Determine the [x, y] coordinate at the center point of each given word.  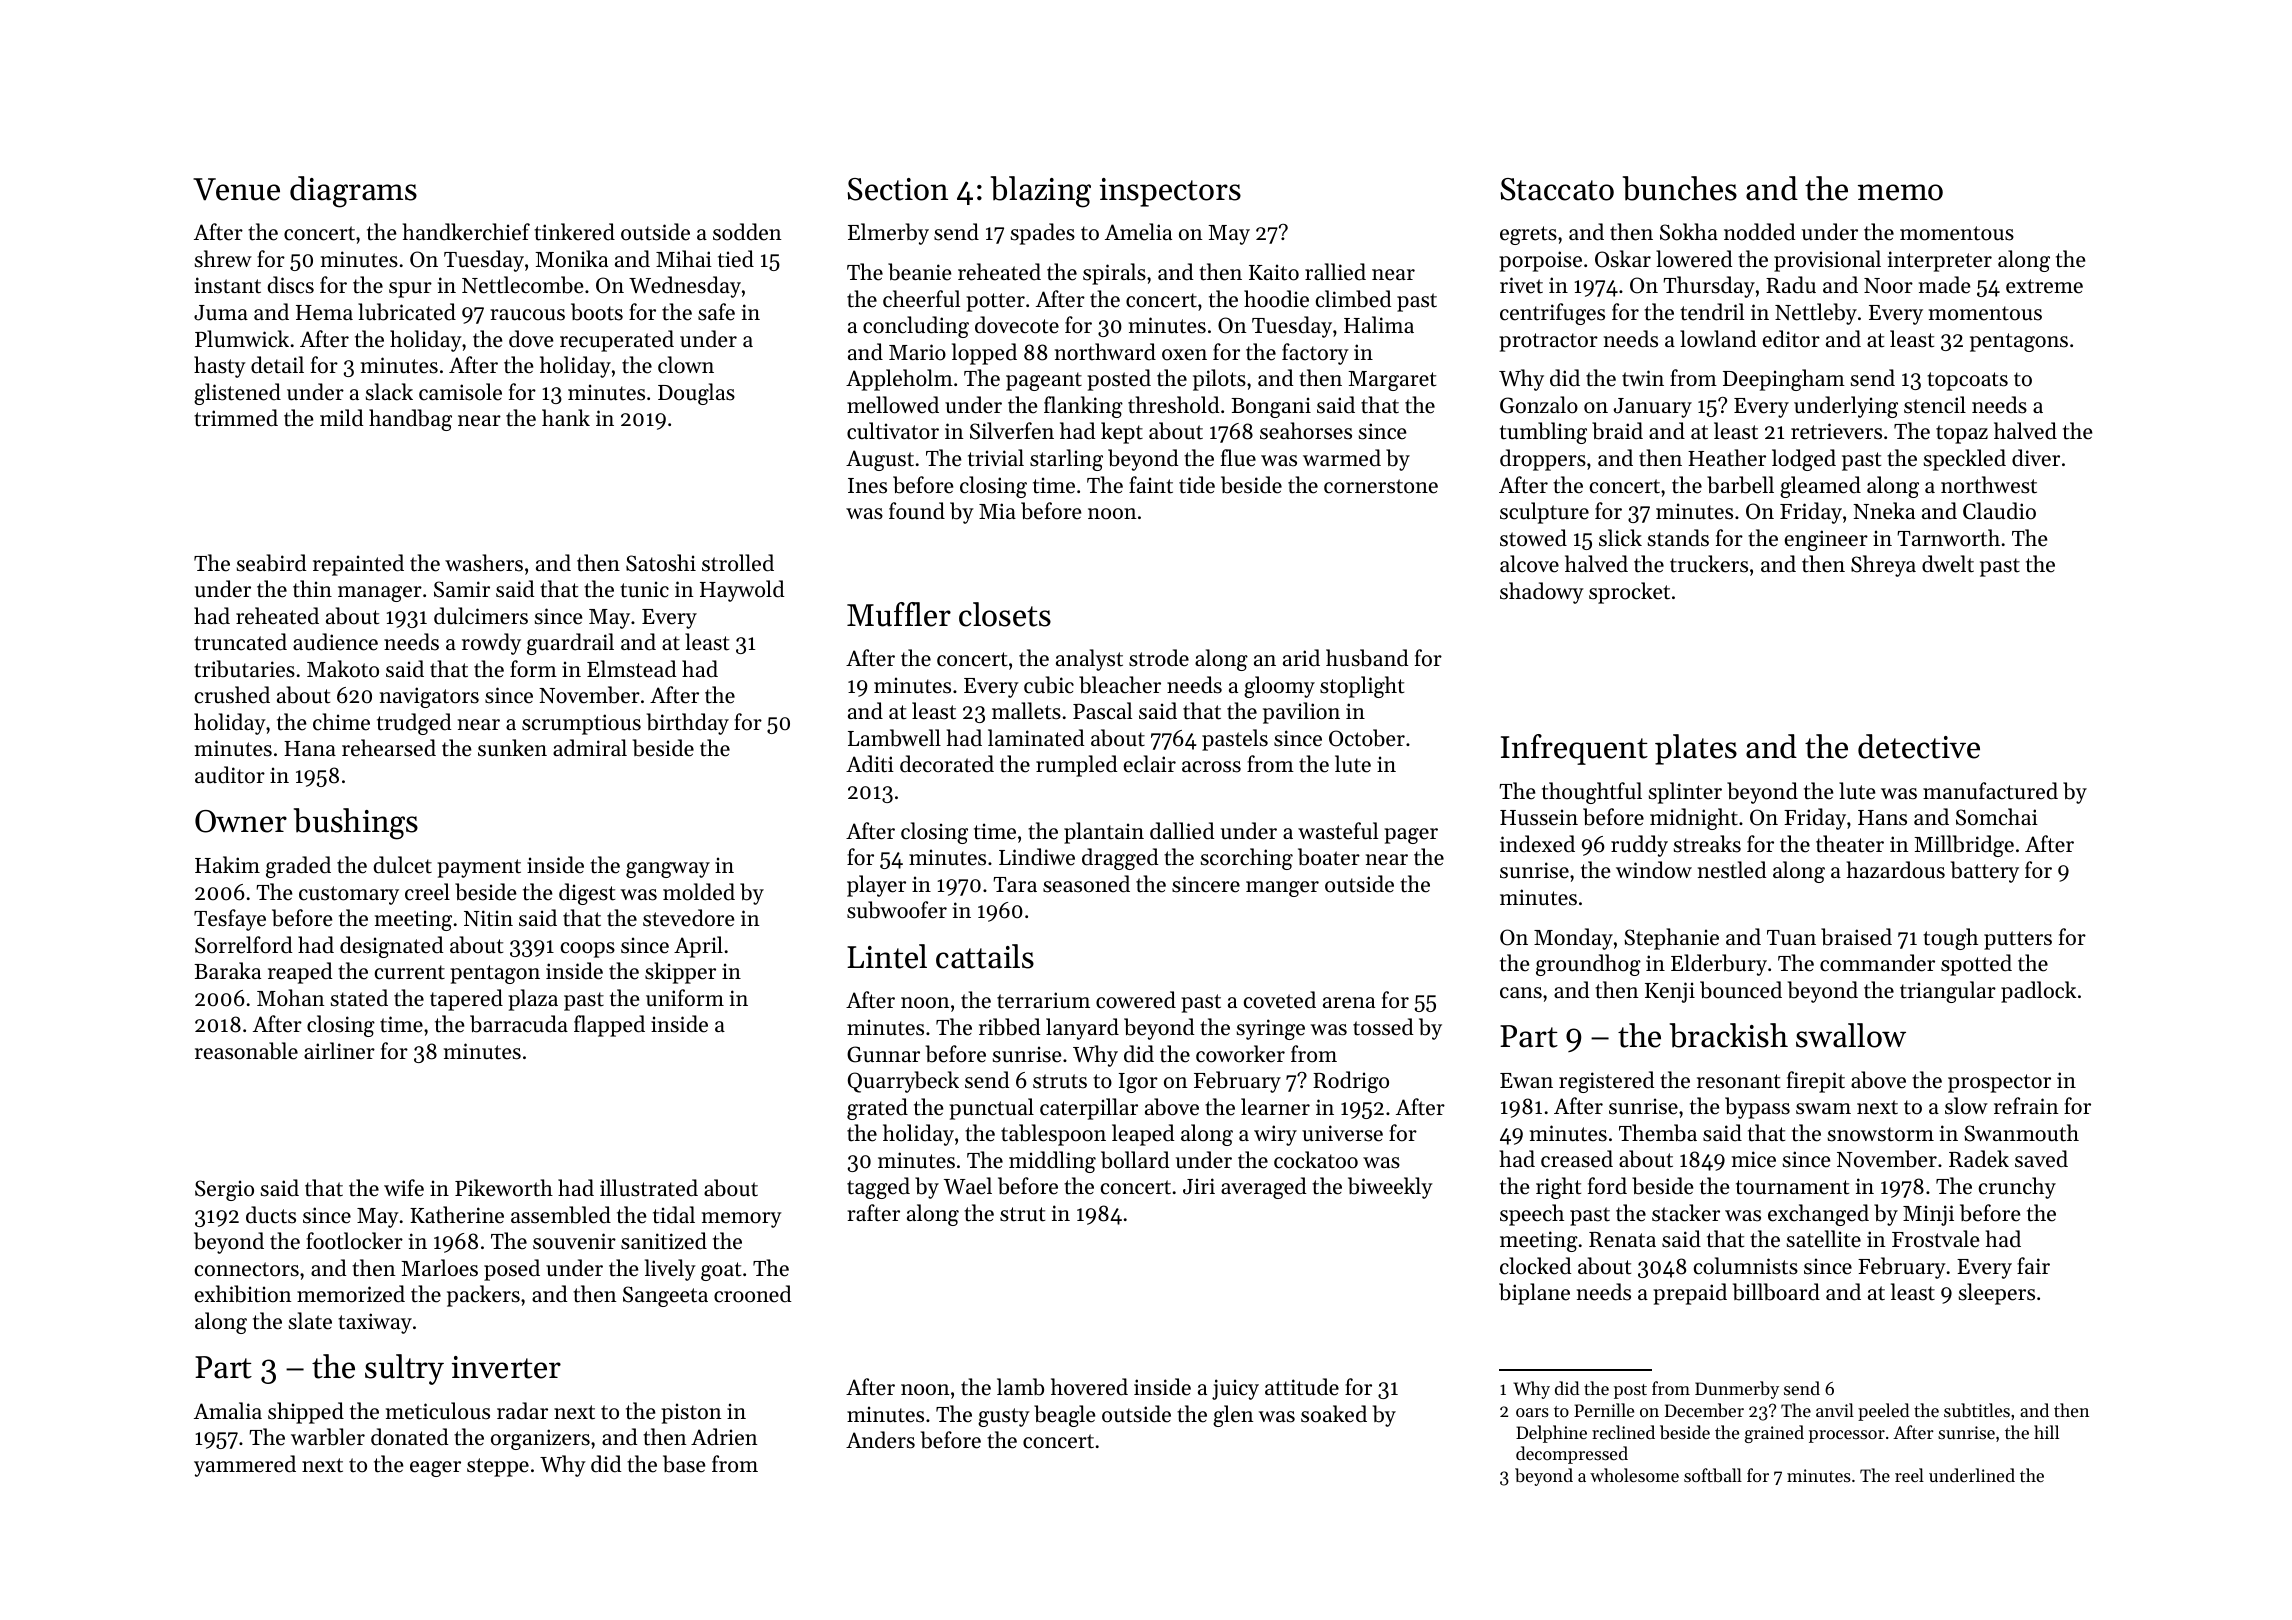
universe [1342, 1133]
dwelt [1948, 564]
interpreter [1940, 261]
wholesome [1634, 1475]
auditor [230, 775]
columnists [1746, 1266]
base [684, 1464]
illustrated [649, 1188]
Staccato [1557, 189]
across [1211, 767]
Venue [236, 189]
